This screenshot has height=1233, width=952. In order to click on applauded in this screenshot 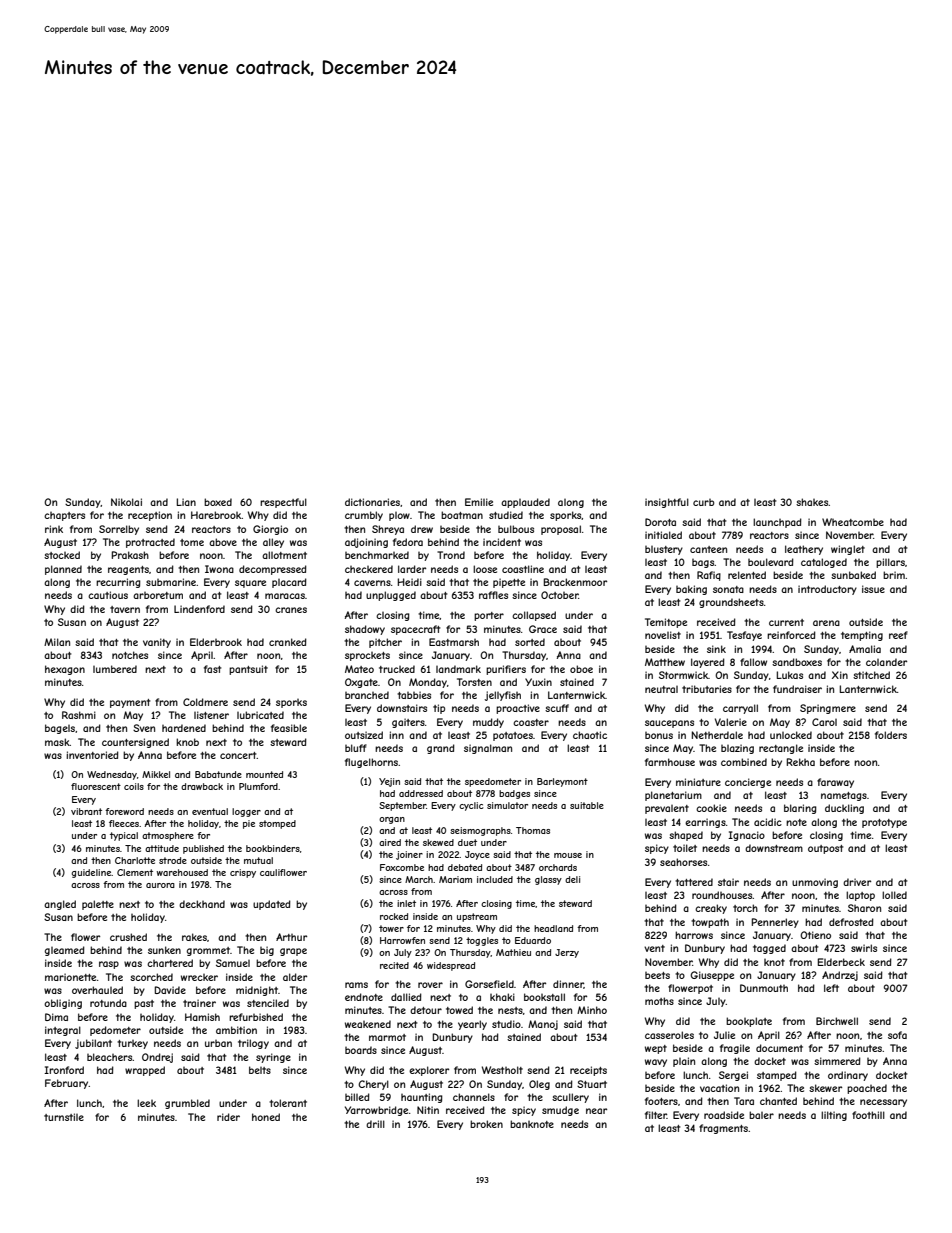, I will do `click(525, 503)`.
